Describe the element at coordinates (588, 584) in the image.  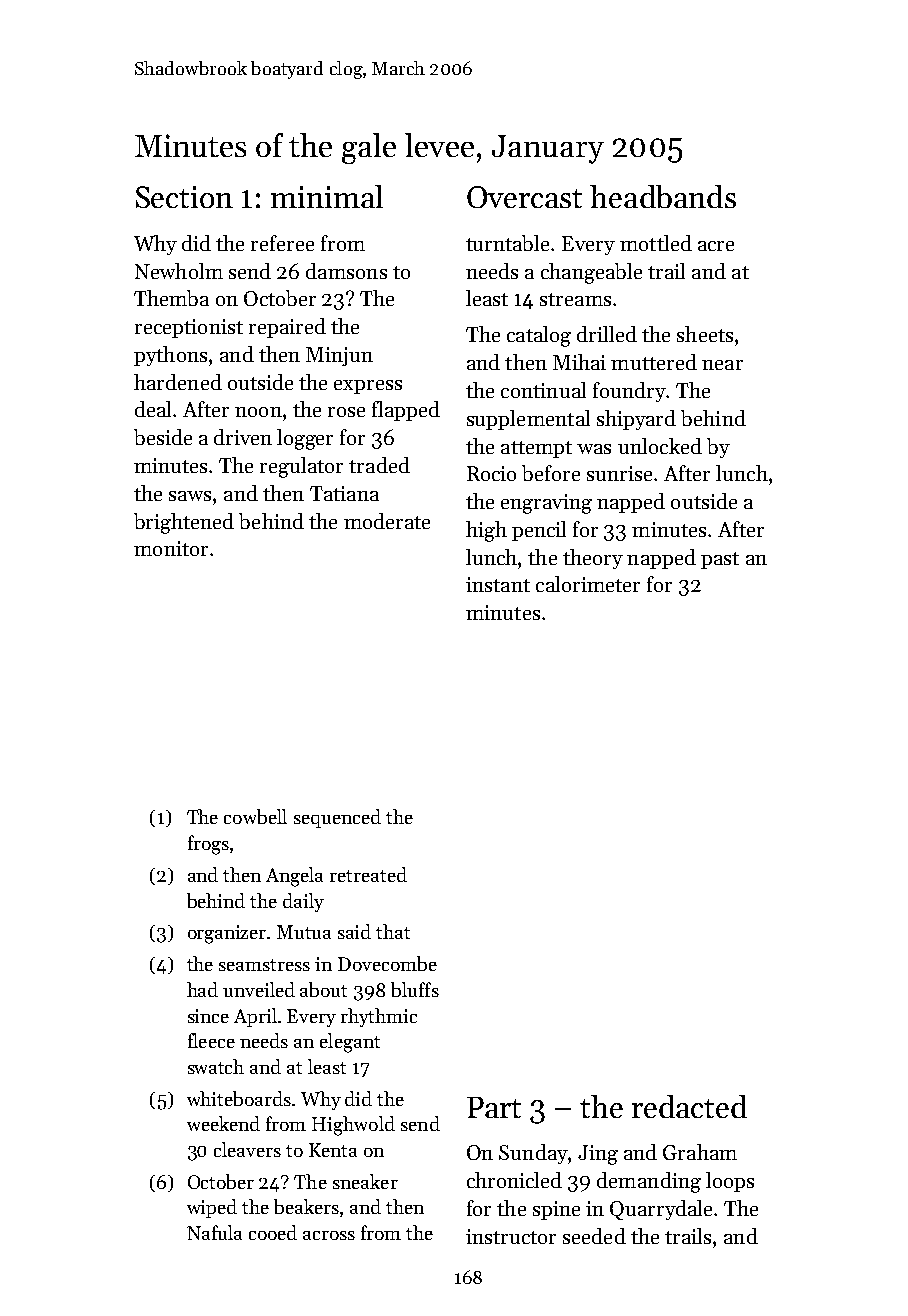
I see `calorimeter` at that location.
